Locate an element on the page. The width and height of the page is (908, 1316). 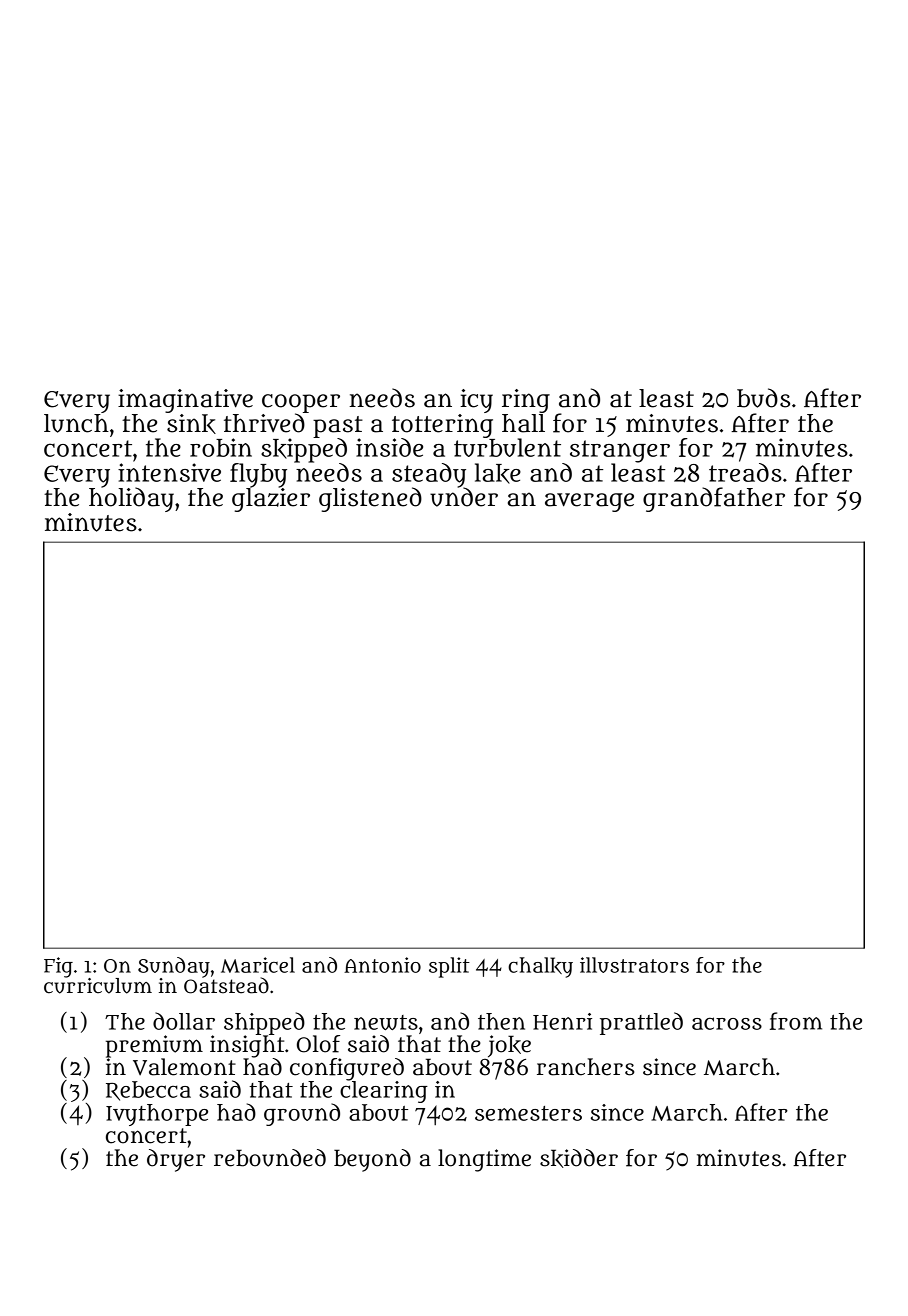
from is located at coordinates (796, 1021).
